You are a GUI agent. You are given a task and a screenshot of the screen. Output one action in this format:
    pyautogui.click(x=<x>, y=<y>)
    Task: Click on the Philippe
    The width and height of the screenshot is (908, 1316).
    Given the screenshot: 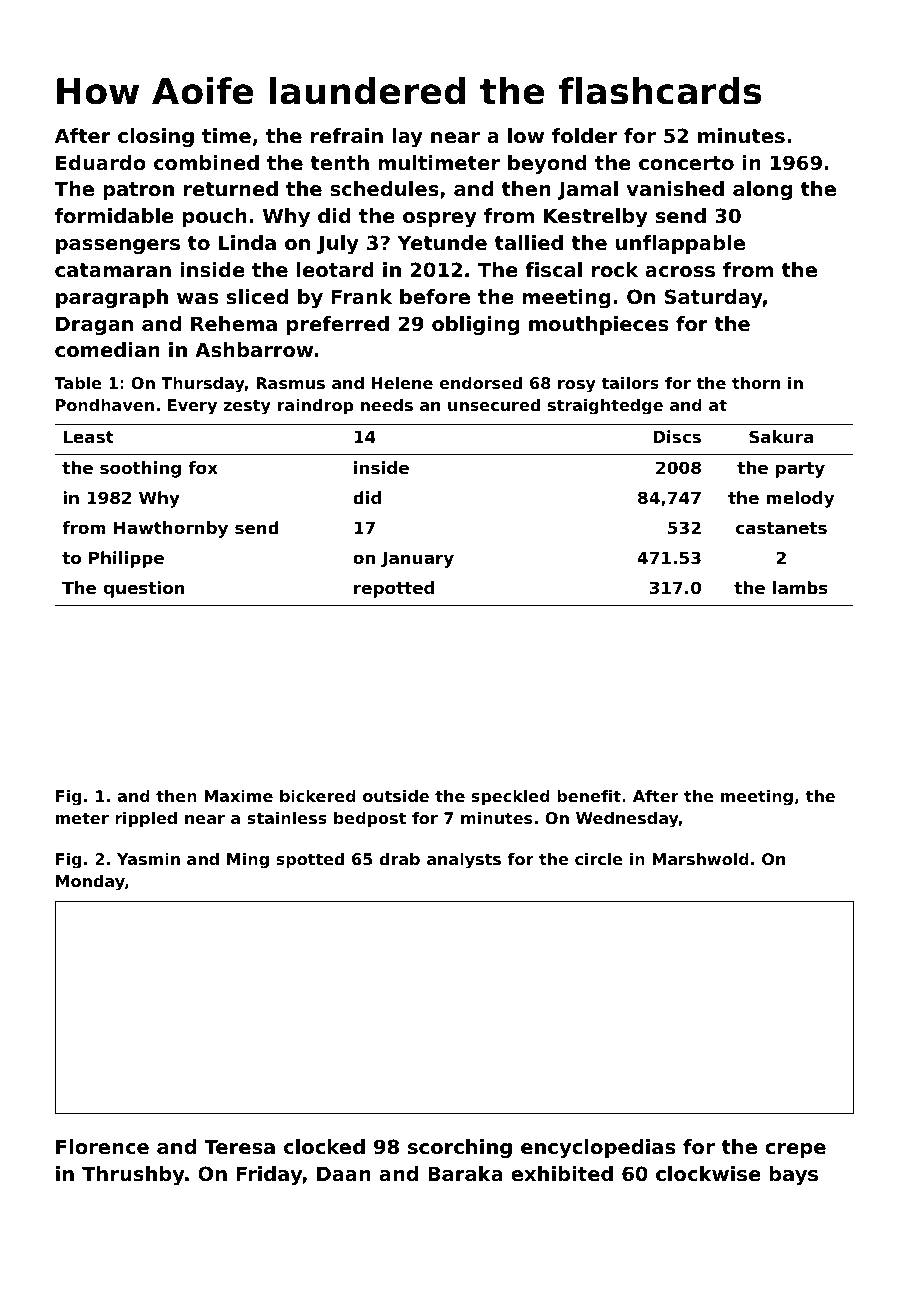 What is the action you would take?
    pyautogui.click(x=126, y=559)
